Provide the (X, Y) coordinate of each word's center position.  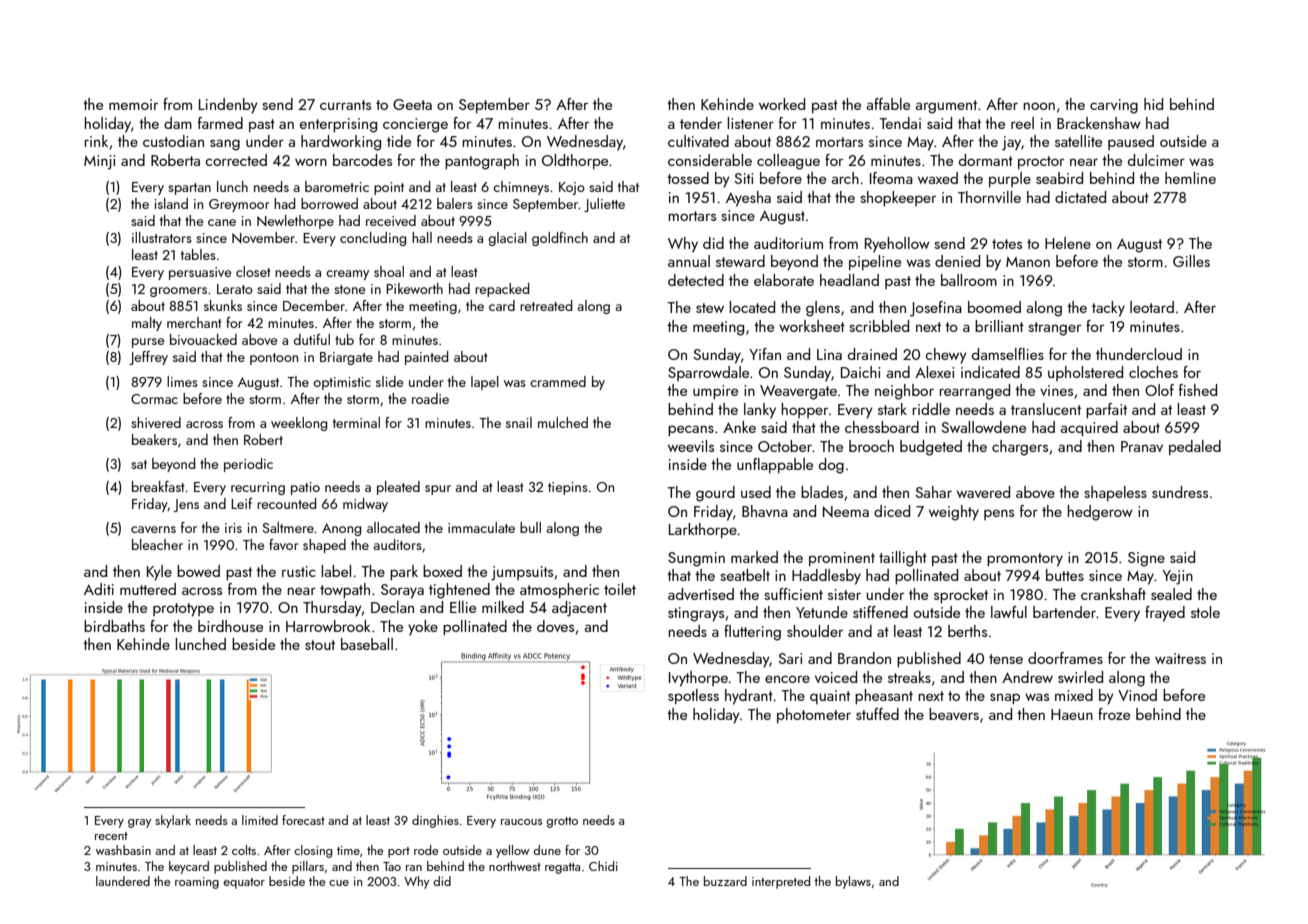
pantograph (482, 162)
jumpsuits (522, 573)
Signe (1146, 559)
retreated (546, 305)
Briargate (346, 358)
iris (233, 528)
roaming (197, 883)
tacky (1108, 309)
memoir (133, 104)
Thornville (989, 197)
